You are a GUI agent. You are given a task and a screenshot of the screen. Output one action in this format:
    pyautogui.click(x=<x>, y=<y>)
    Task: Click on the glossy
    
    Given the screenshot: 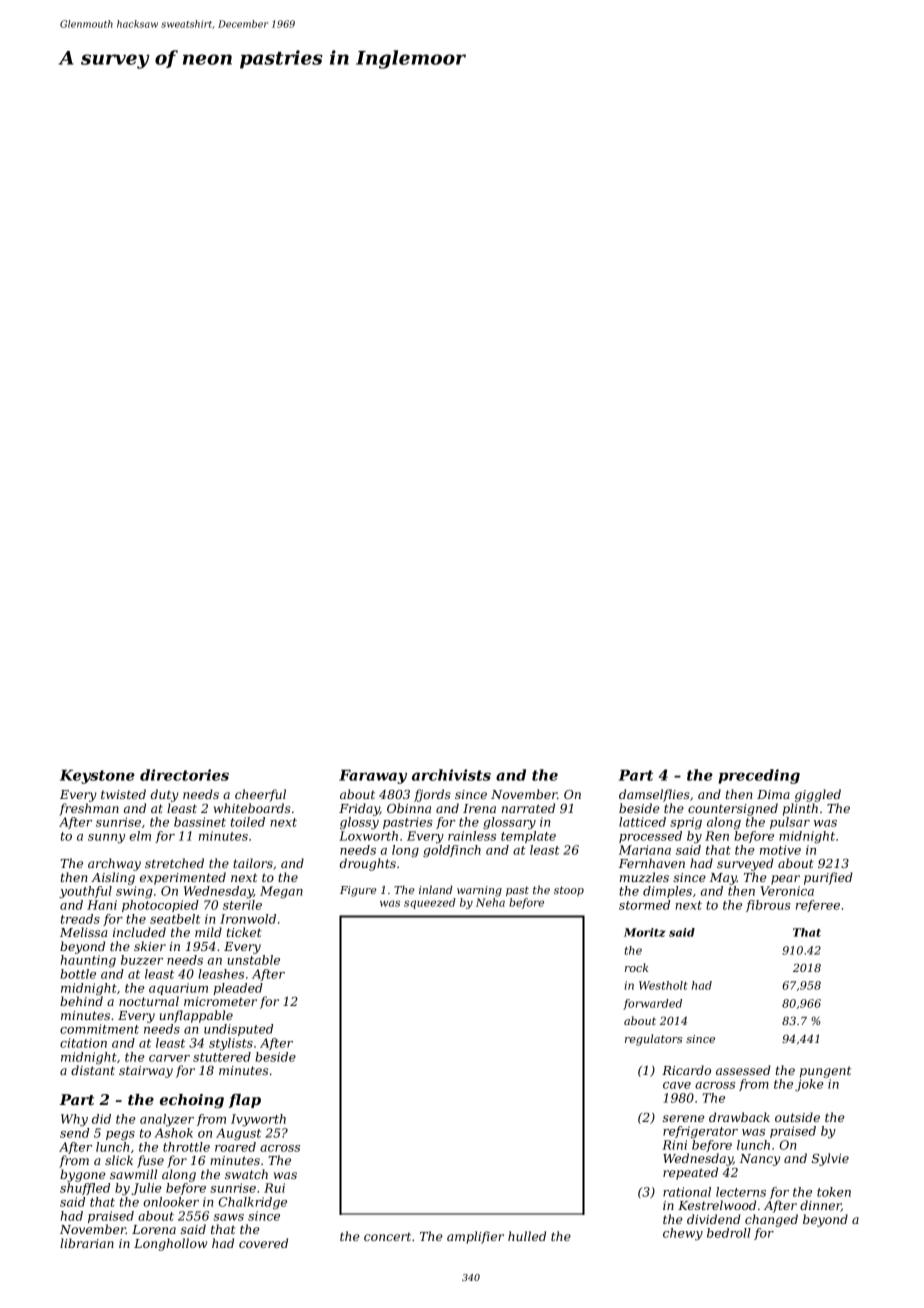 What is the action you would take?
    pyautogui.click(x=359, y=823)
